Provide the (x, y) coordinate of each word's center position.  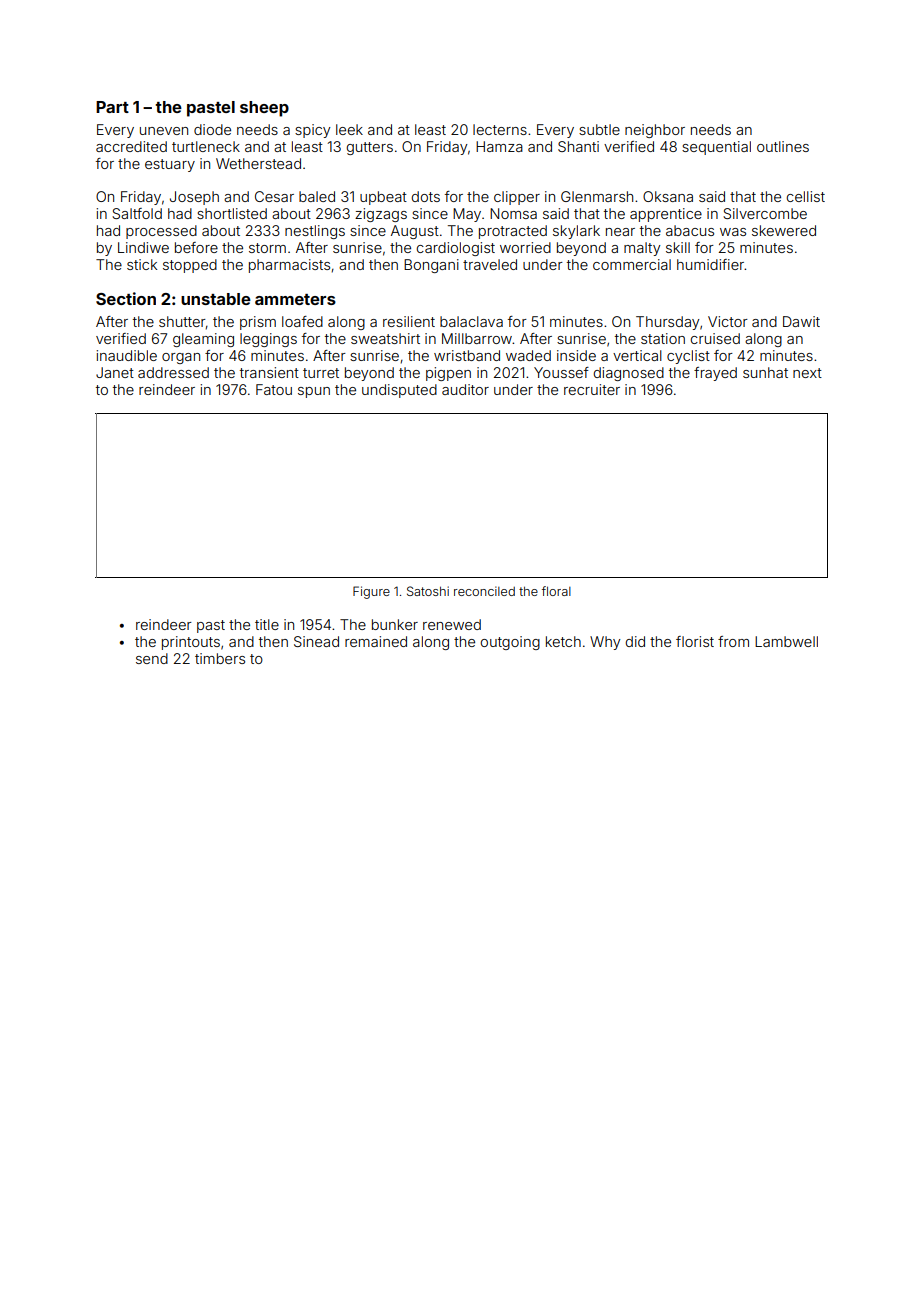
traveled (490, 264)
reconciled (484, 591)
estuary (170, 165)
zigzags (381, 215)
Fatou (274, 389)
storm (267, 248)
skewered (784, 230)
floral (556, 591)
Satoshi (428, 591)
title (267, 624)
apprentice (666, 215)
